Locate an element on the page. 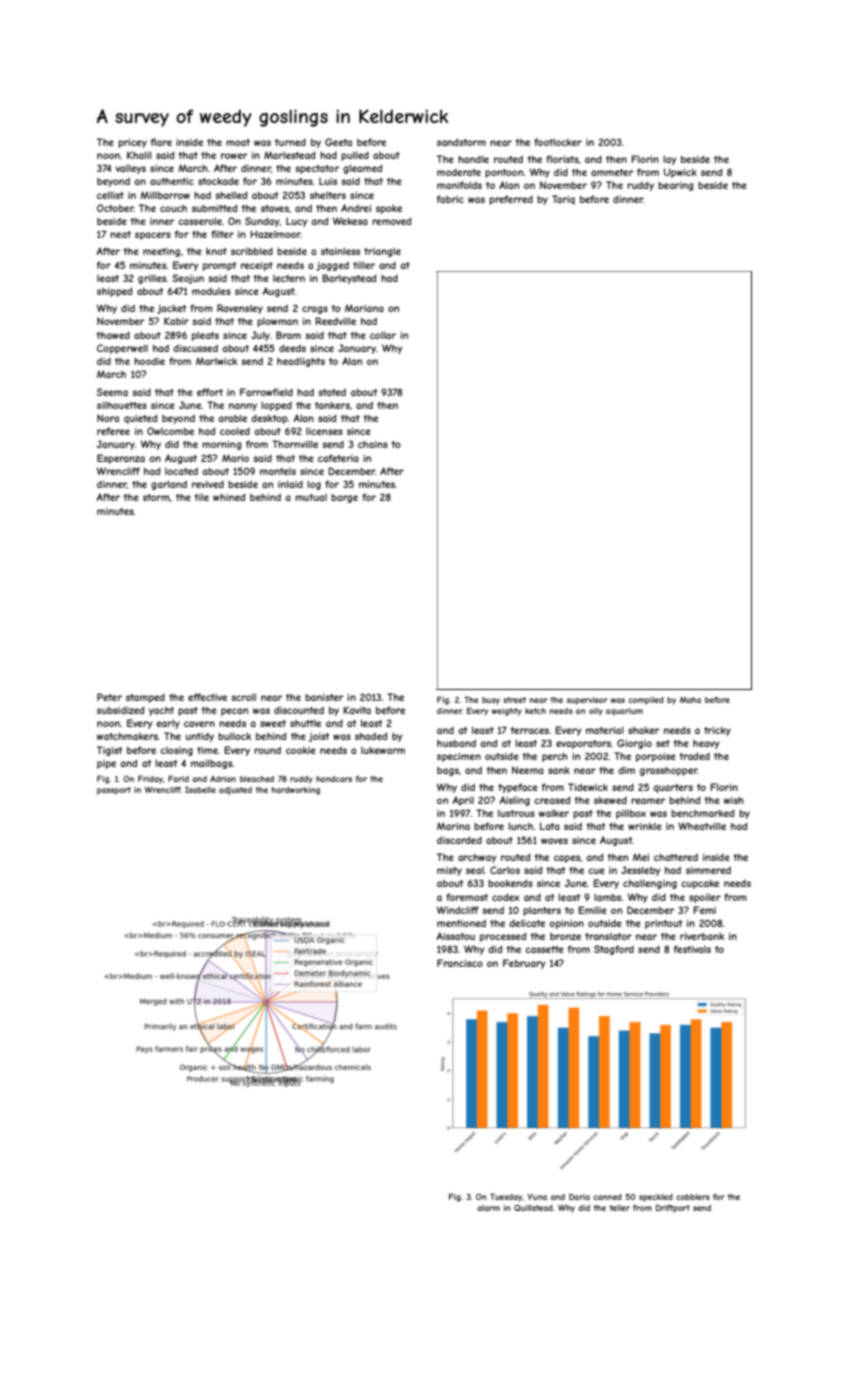 This page has width=849, height=1400. shipped is located at coordinates (114, 292).
